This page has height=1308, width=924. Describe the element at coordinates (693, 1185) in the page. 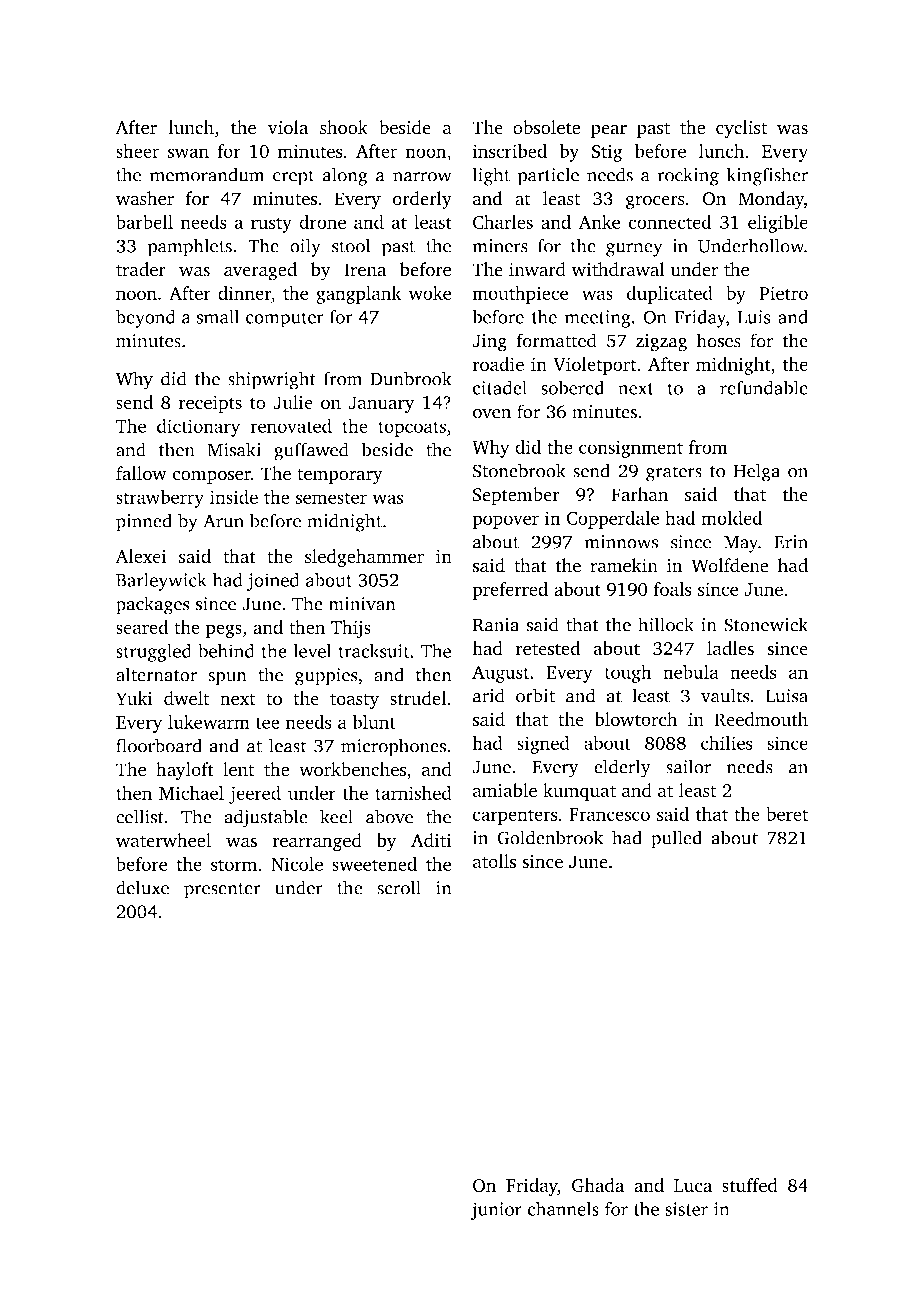

I see `Luca` at that location.
